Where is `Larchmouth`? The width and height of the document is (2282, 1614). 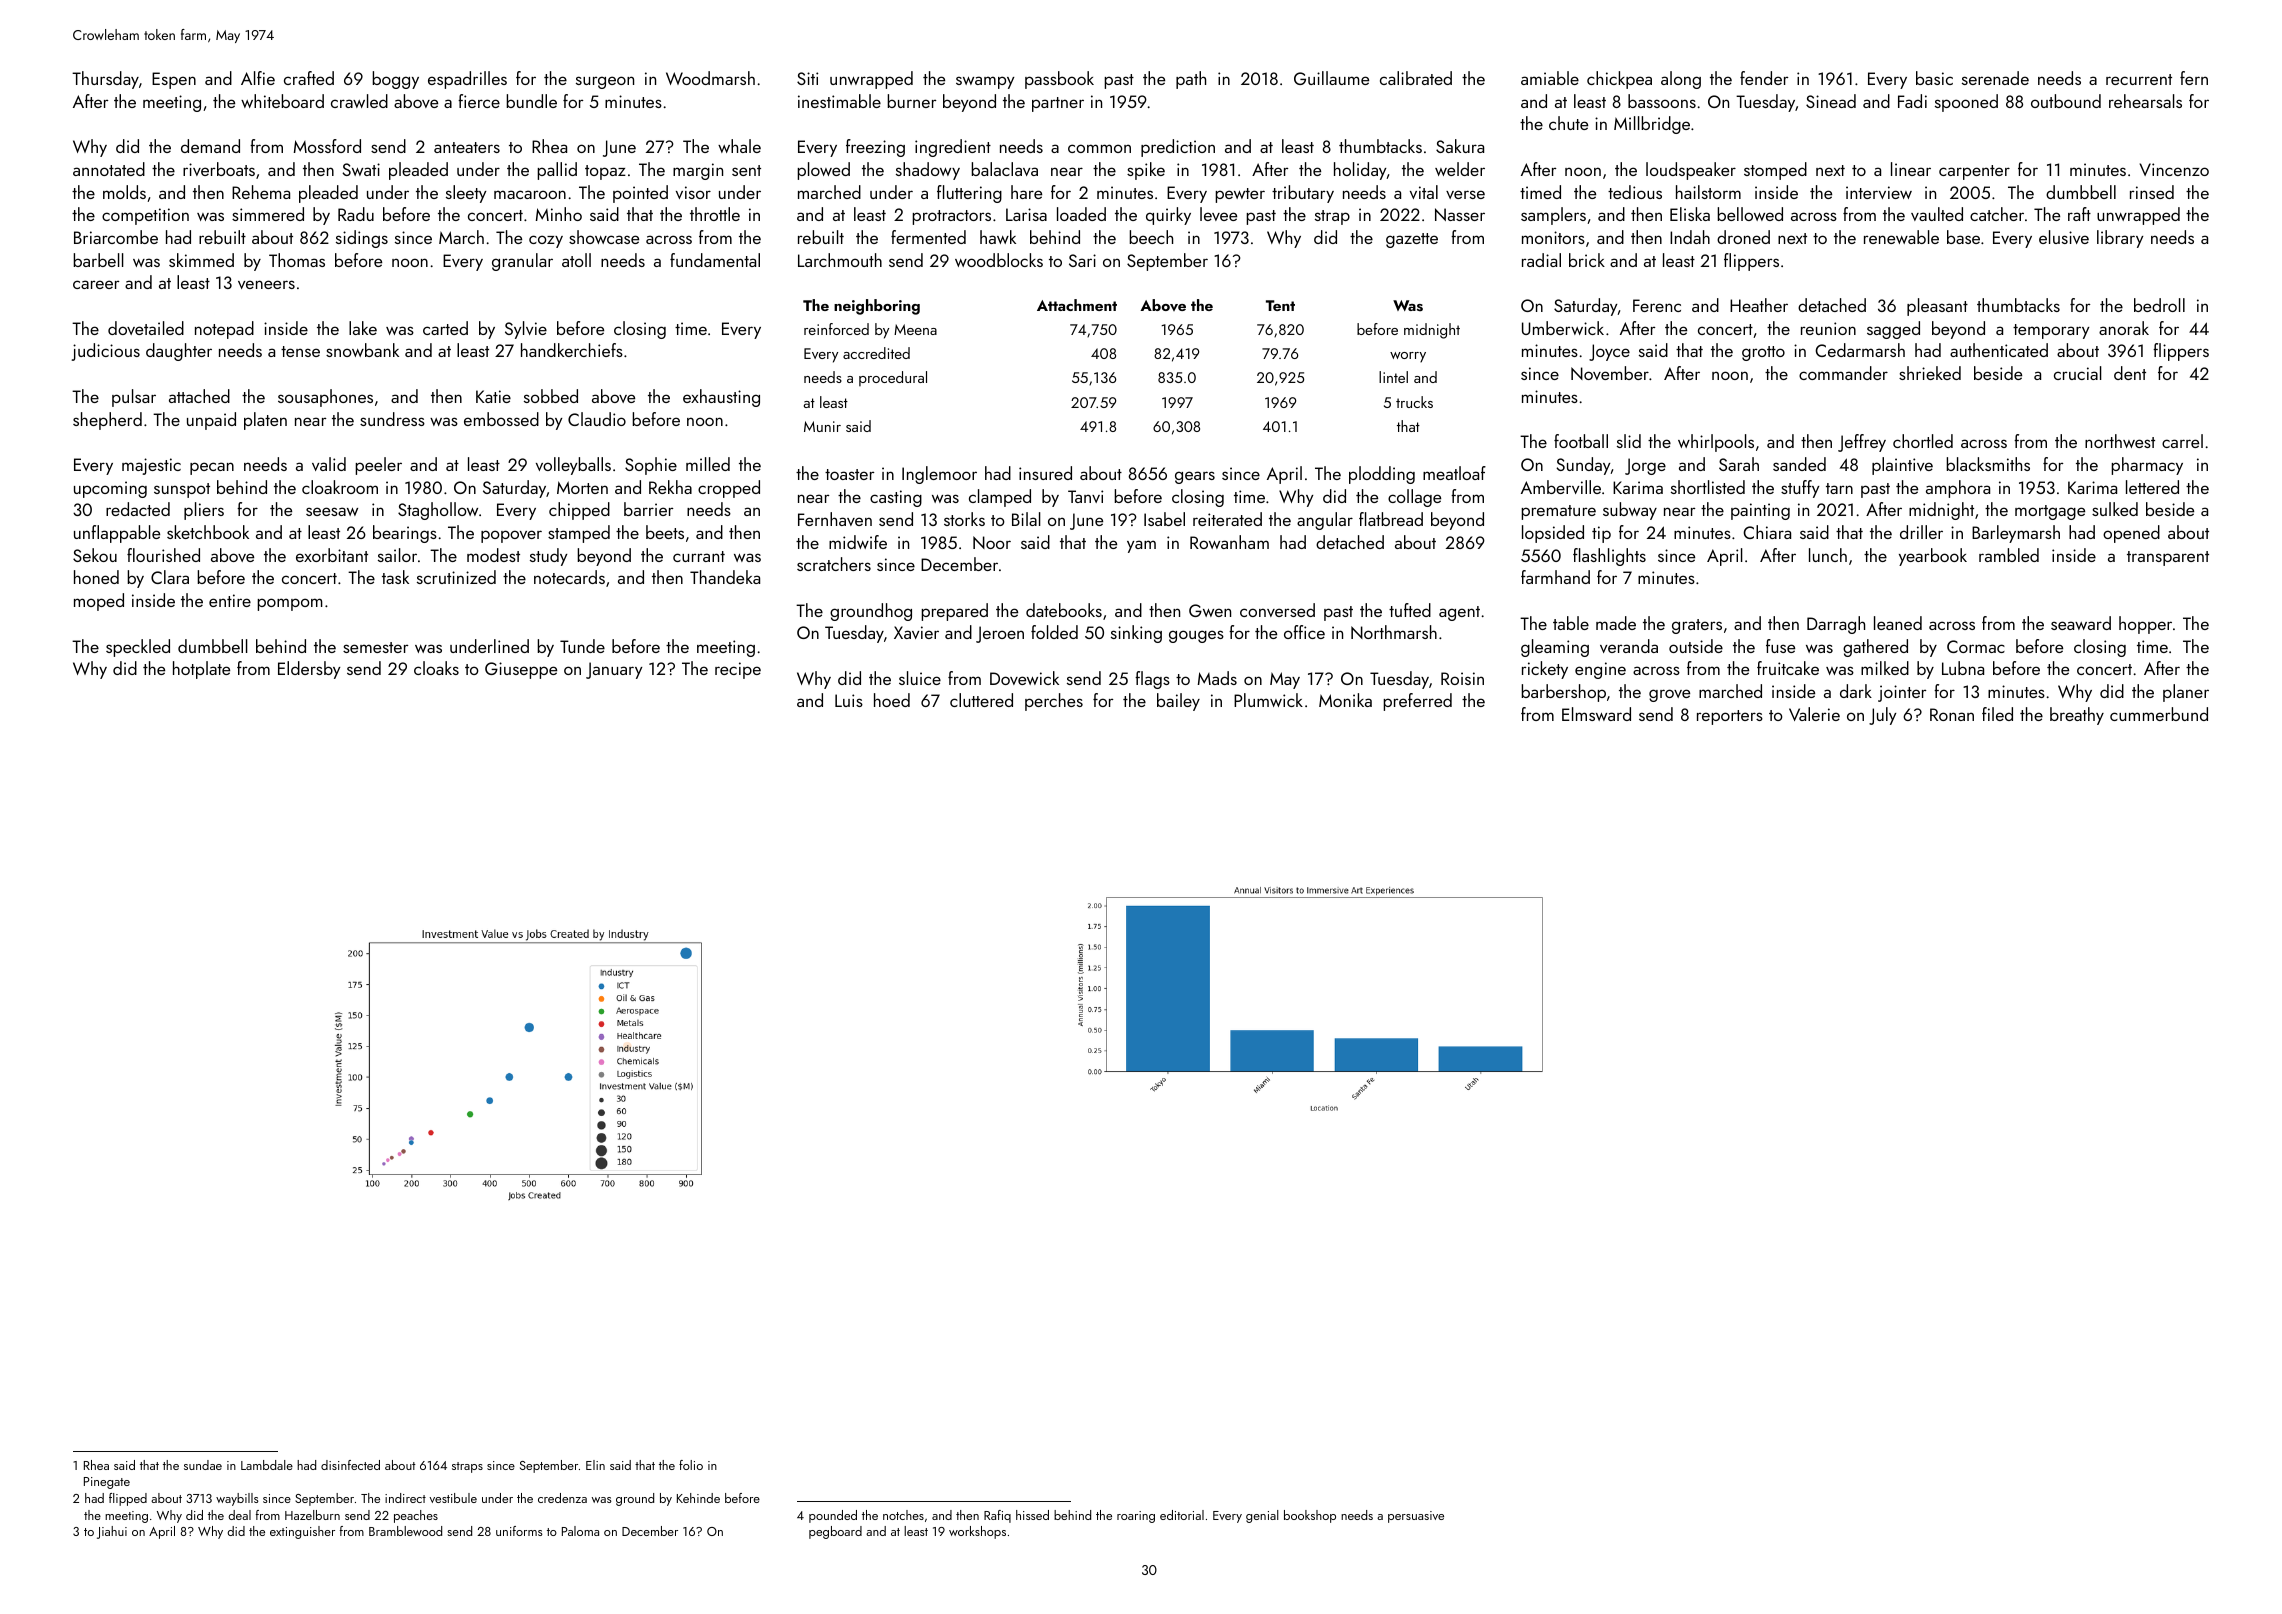
Larchmouth is located at coordinates (840, 260).
